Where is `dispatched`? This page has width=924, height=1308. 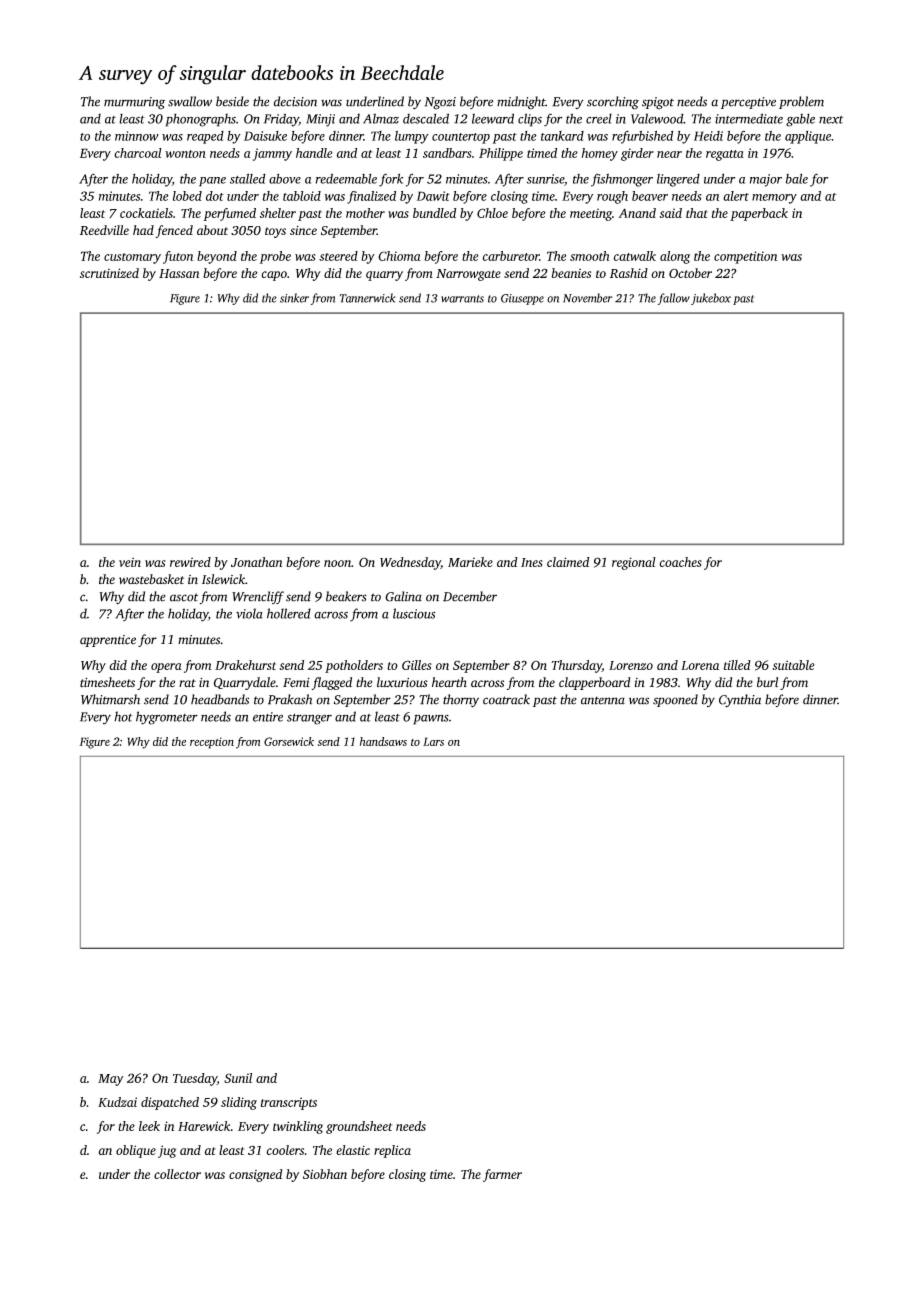 dispatched is located at coordinates (170, 1103).
